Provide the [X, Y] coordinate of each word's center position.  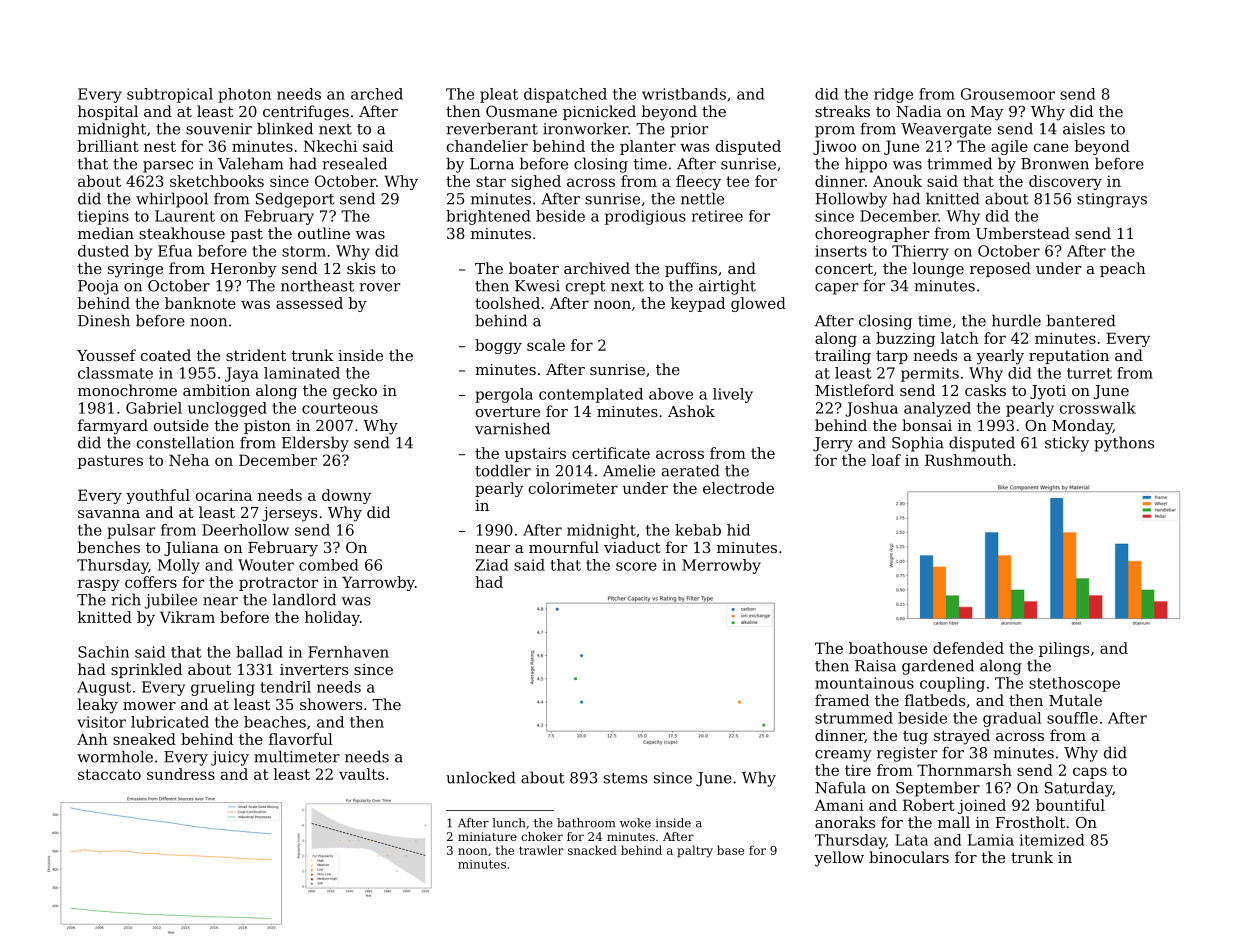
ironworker [585, 128]
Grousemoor [1008, 94]
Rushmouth [968, 460]
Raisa [875, 666]
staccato [109, 774]
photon [244, 95]
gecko [355, 392]
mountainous [864, 683]
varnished [512, 428]
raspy [99, 585]
